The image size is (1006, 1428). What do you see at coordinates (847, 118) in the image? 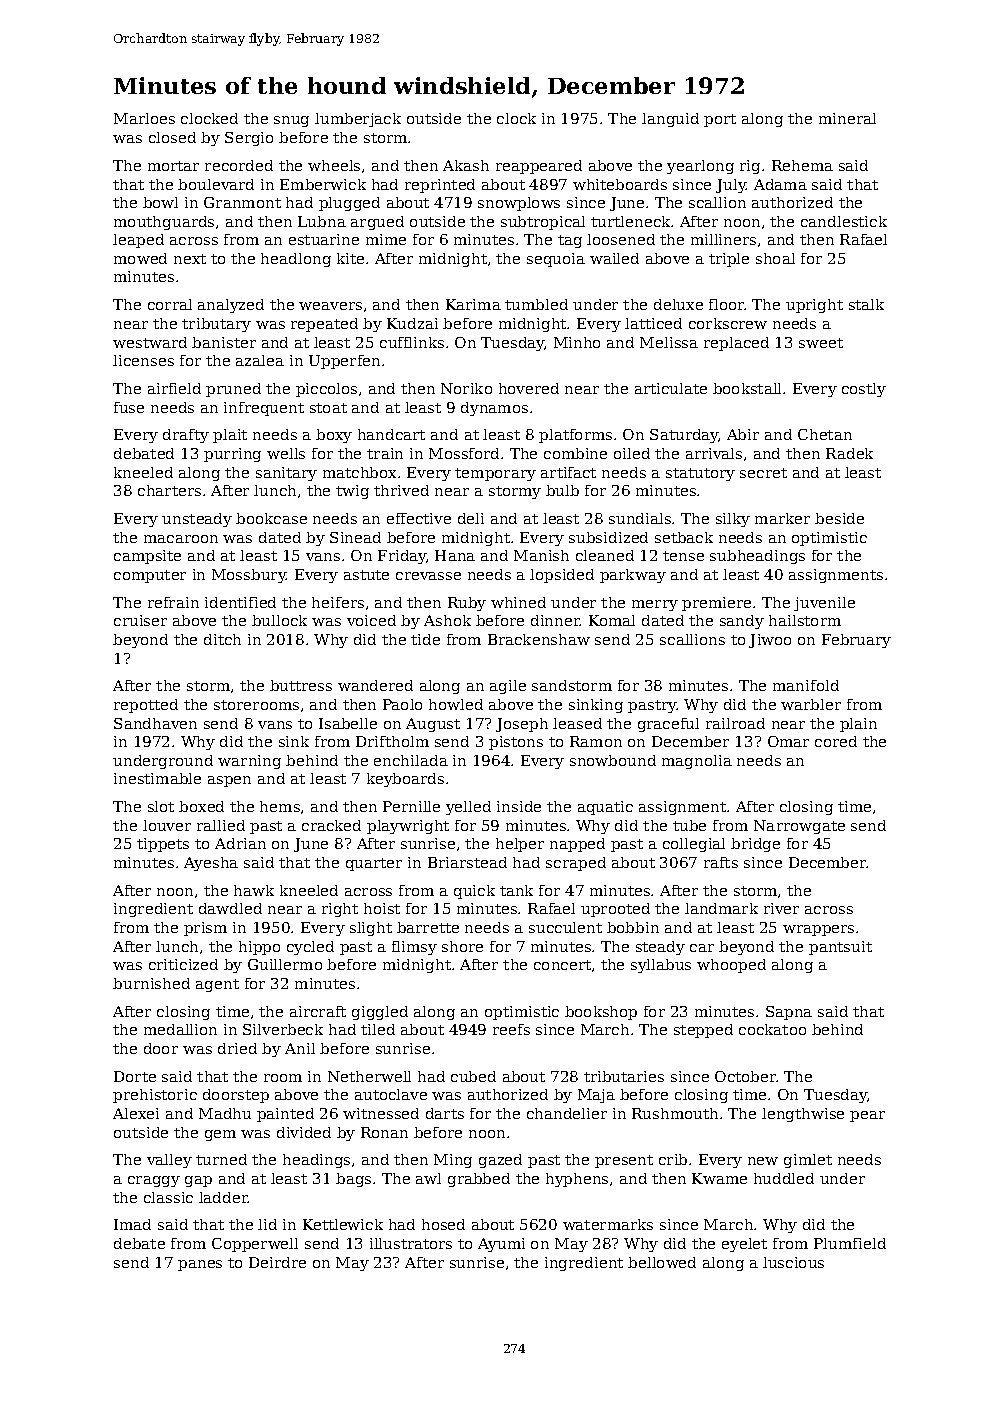
I see `mineral` at bounding box center [847, 118].
